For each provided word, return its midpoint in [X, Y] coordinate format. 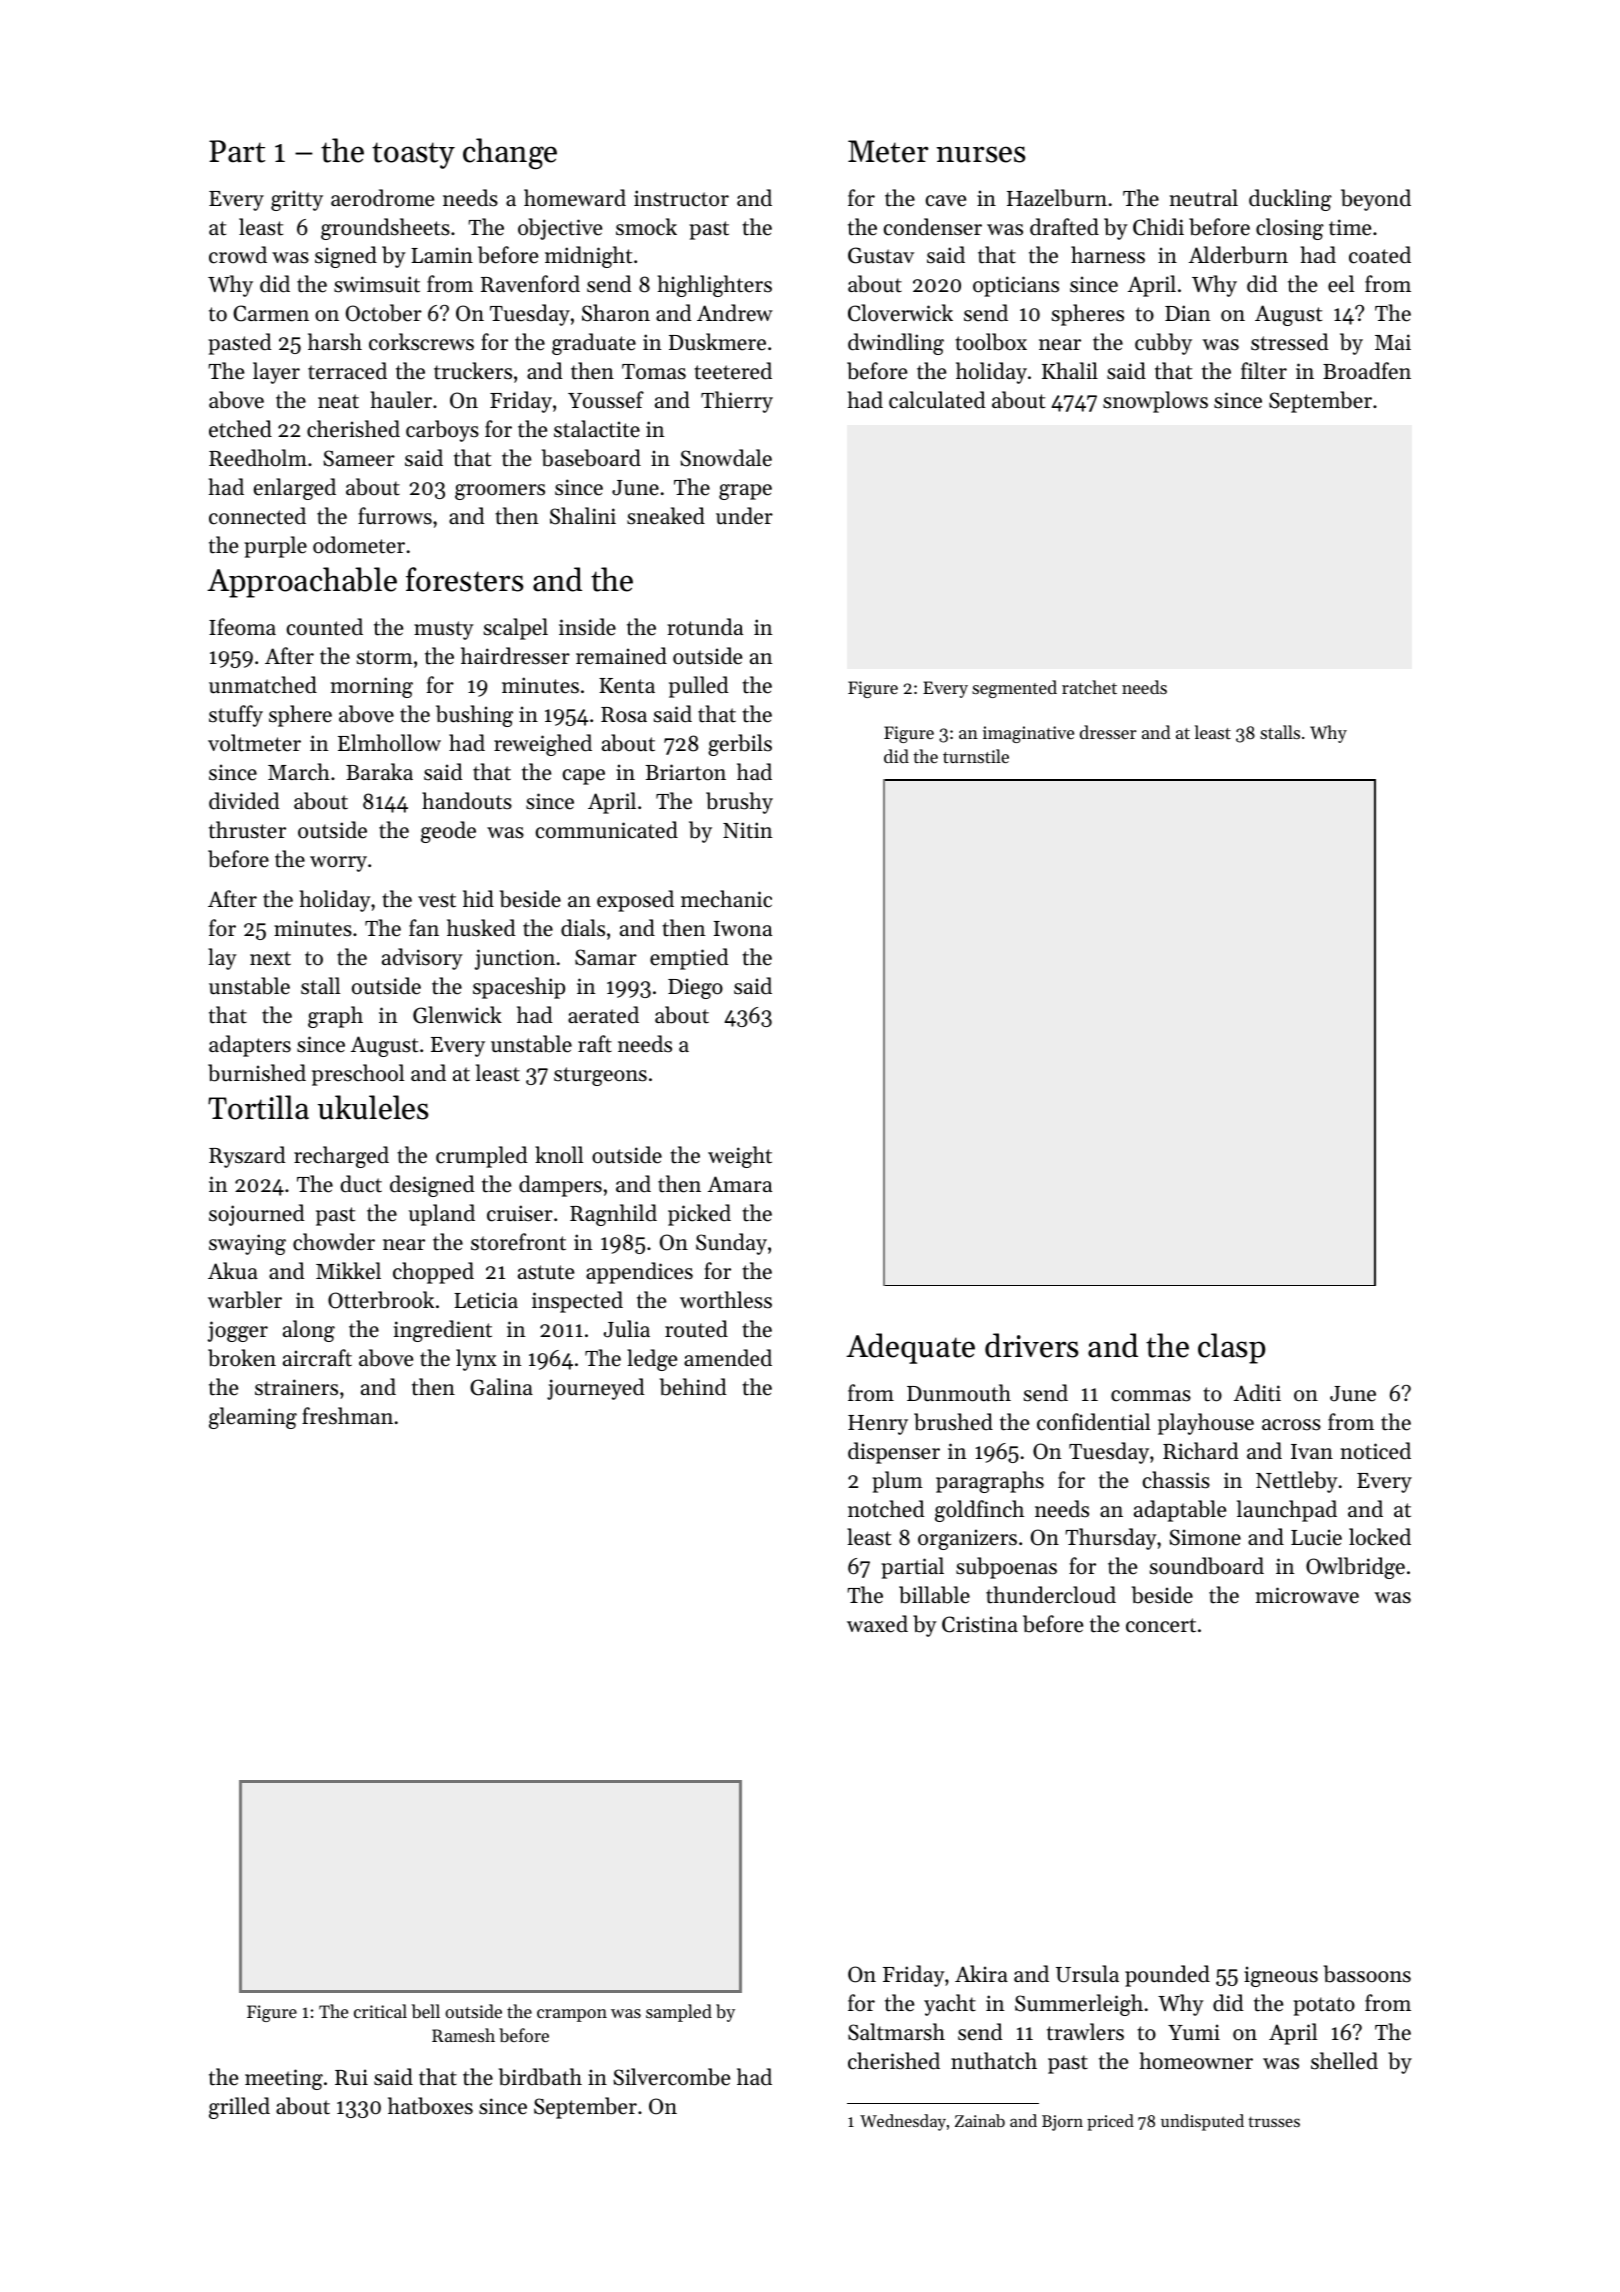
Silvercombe [671, 2077]
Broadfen [1367, 371]
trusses [1274, 2121]
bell [426, 2011]
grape [745, 492]
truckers [473, 371]
